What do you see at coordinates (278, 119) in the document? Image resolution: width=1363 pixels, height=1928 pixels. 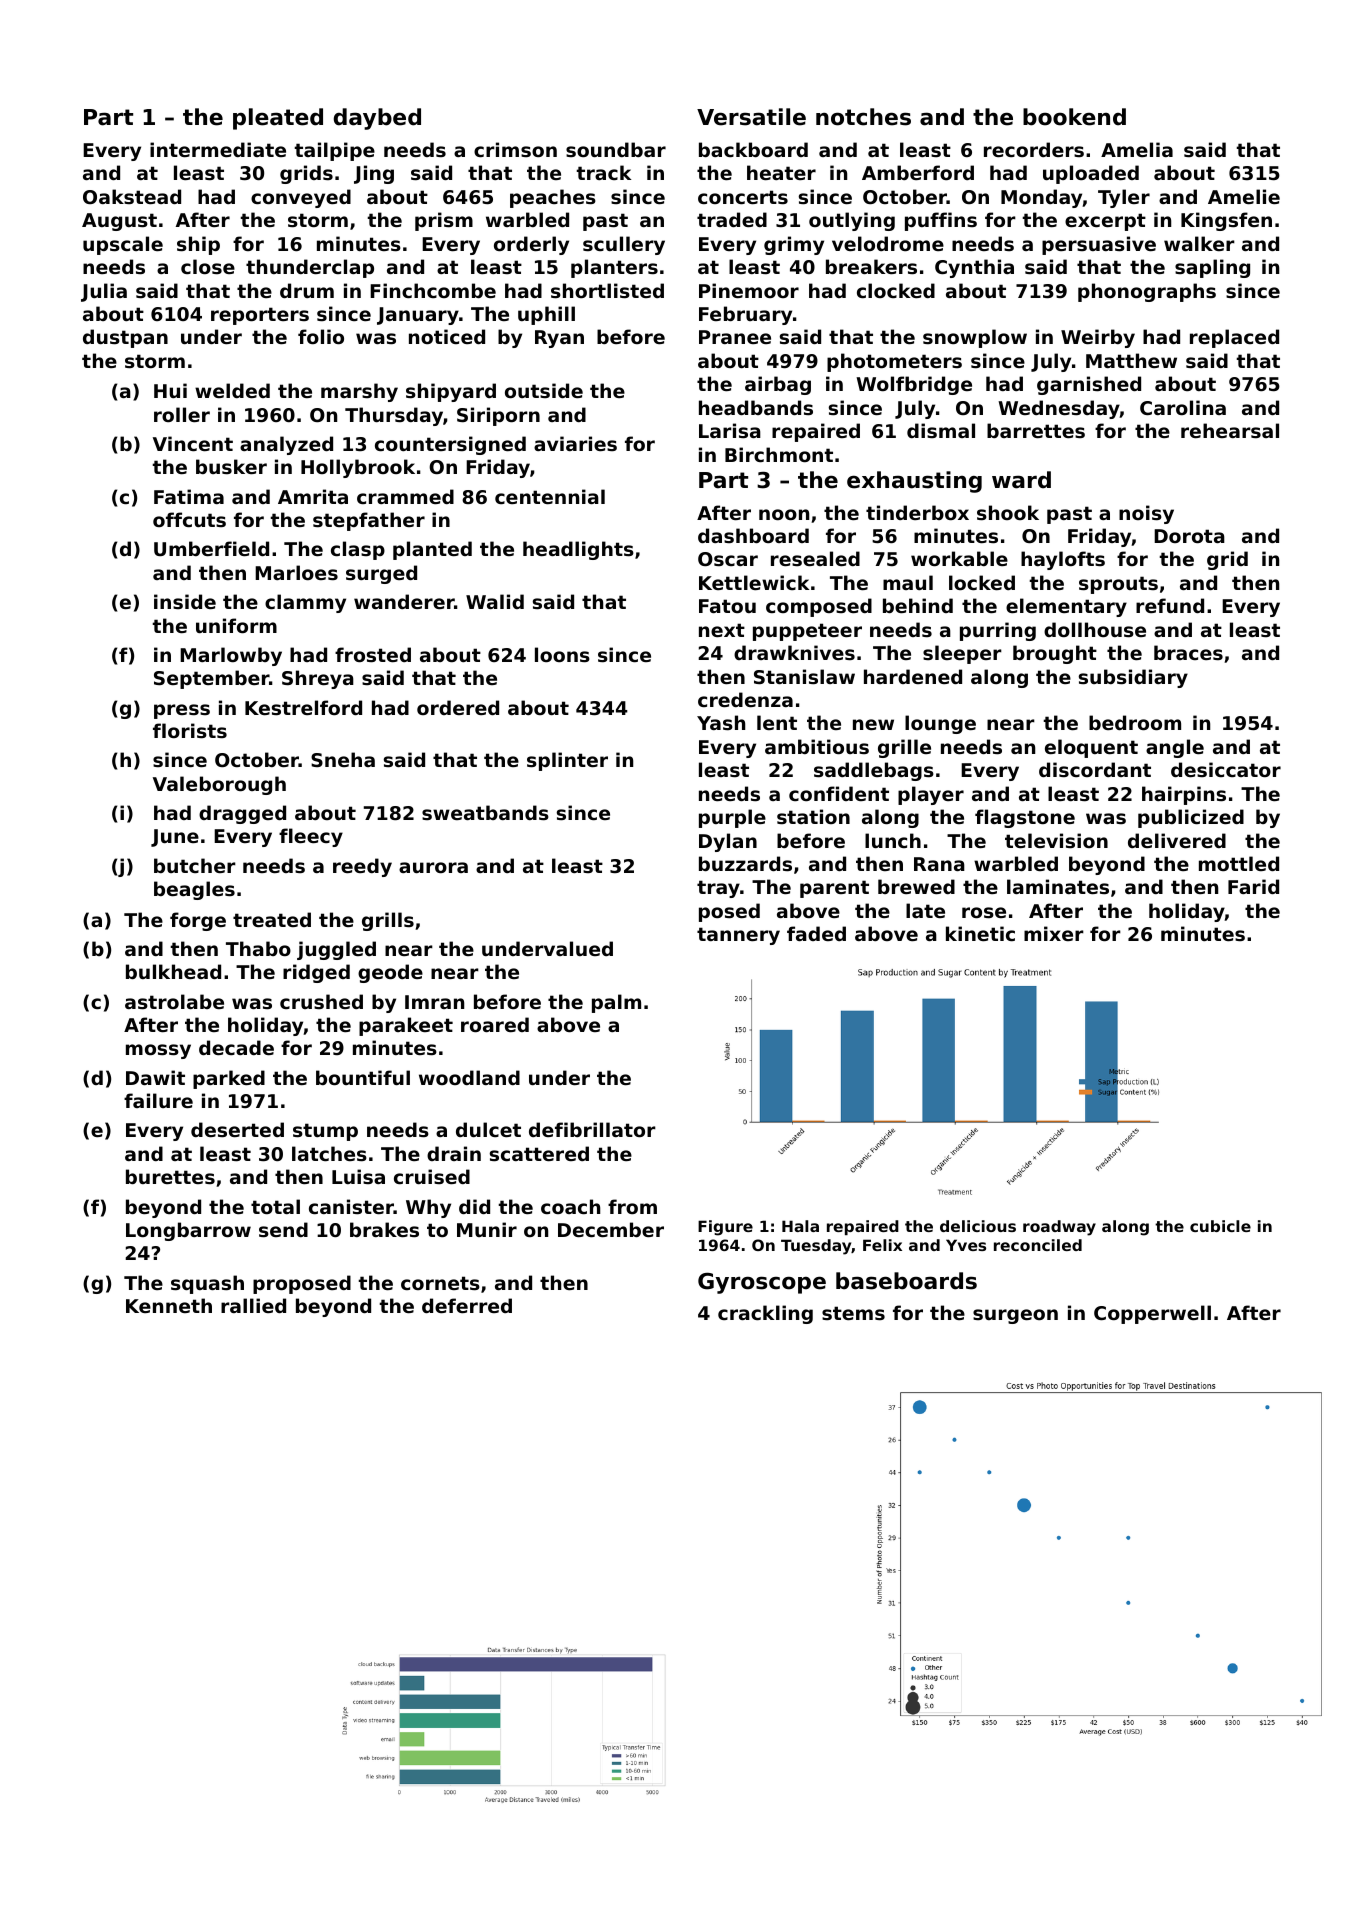 I see `pleated` at bounding box center [278, 119].
